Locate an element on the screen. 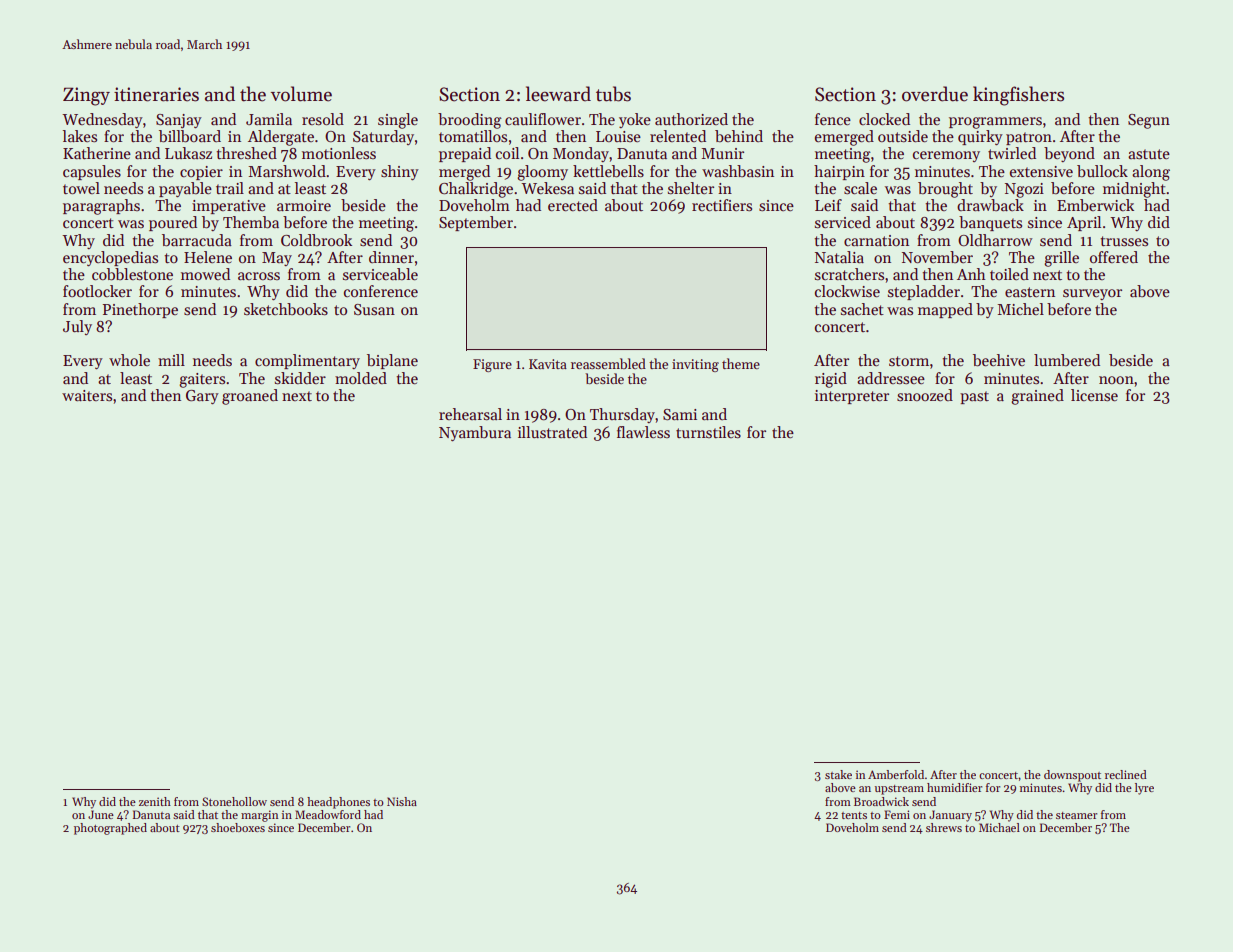  leeward is located at coordinates (558, 94).
